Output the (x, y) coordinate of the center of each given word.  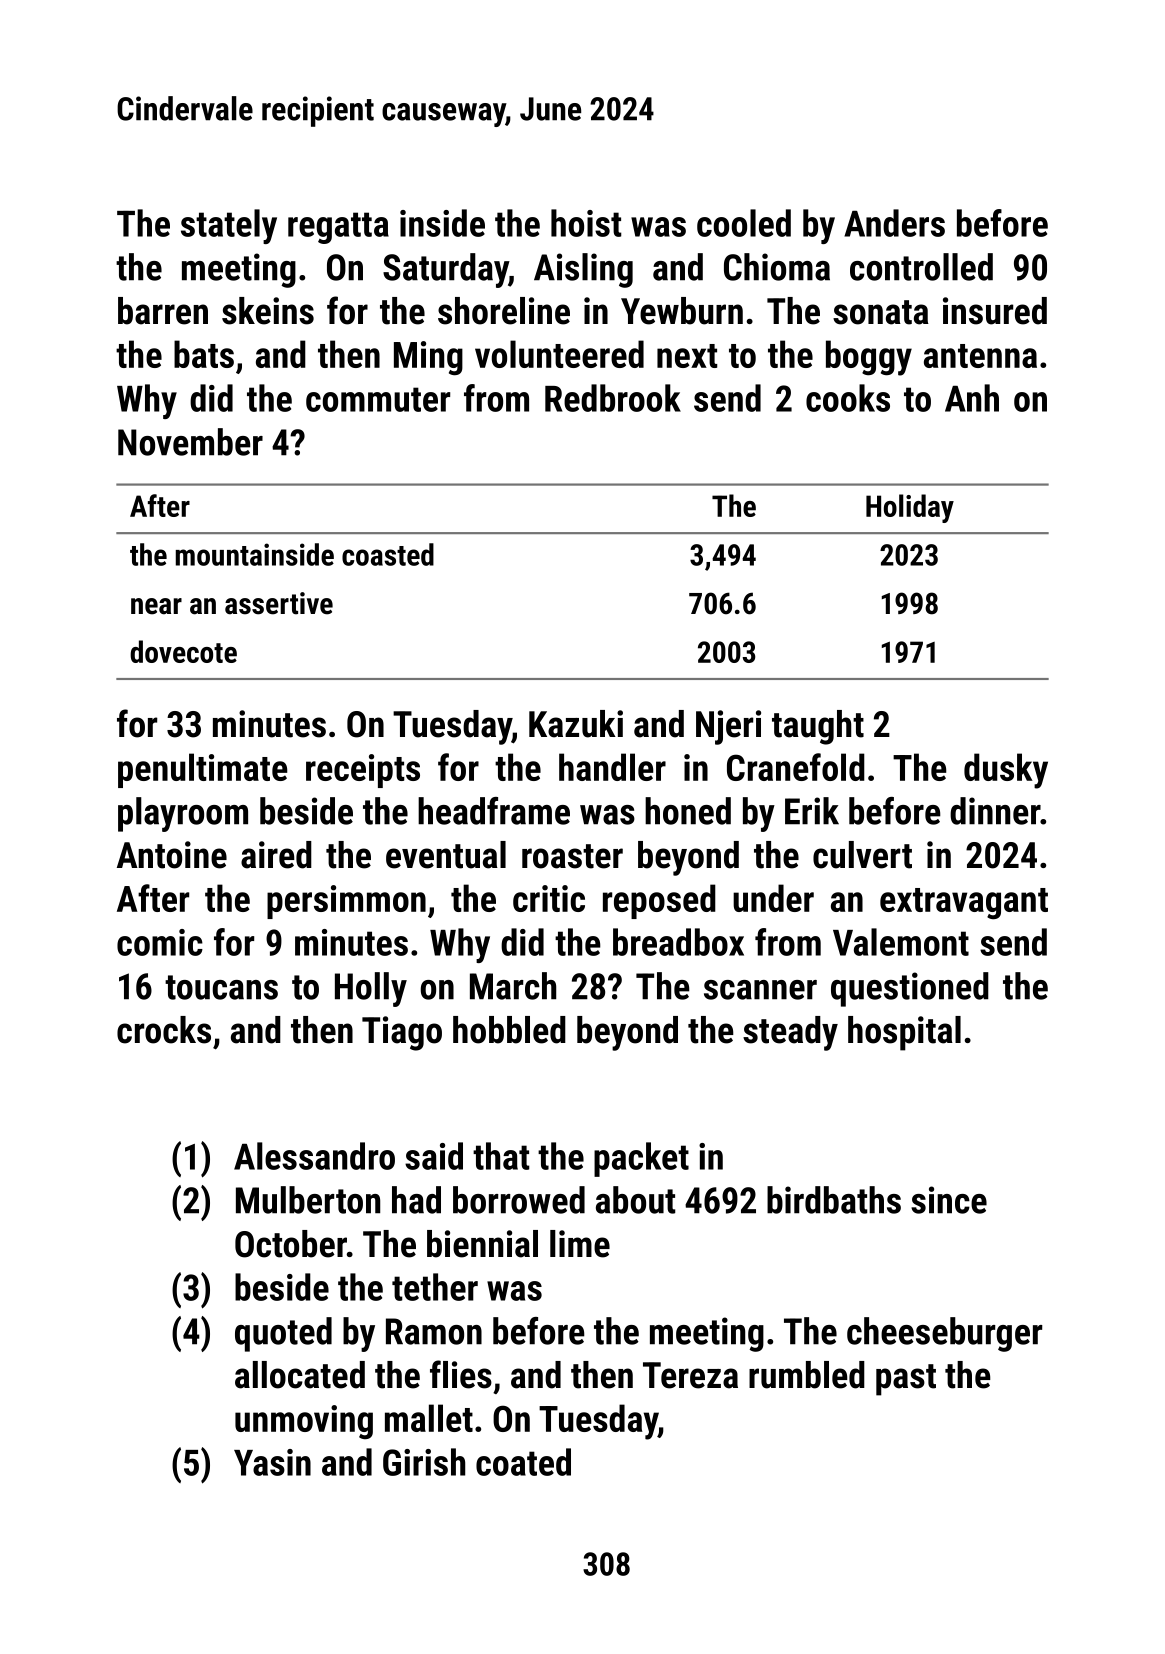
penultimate (203, 770)
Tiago (402, 1033)
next (687, 356)
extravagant (964, 904)
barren (163, 311)
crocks (164, 1030)
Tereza (690, 1375)
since (949, 1200)
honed (688, 811)
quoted (283, 1334)
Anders (894, 223)
